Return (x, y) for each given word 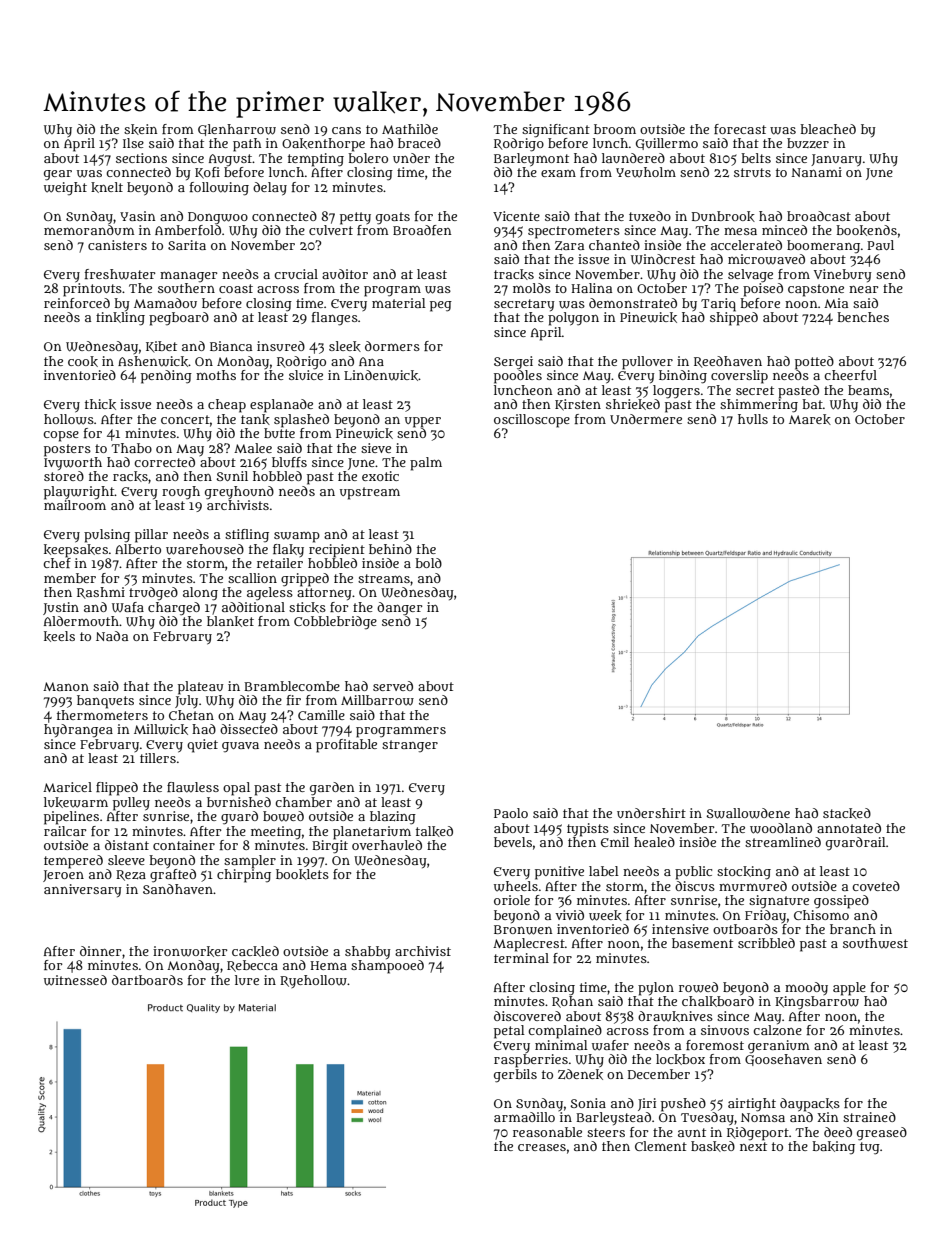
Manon (66, 686)
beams (868, 390)
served (393, 686)
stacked (847, 813)
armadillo (524, 1117)
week (605, 915)
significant (556, 131)
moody (806, 988)
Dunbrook (723, 216)
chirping (244, 875)
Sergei (513, 362)
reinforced (77, 303)
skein (140, 129)
